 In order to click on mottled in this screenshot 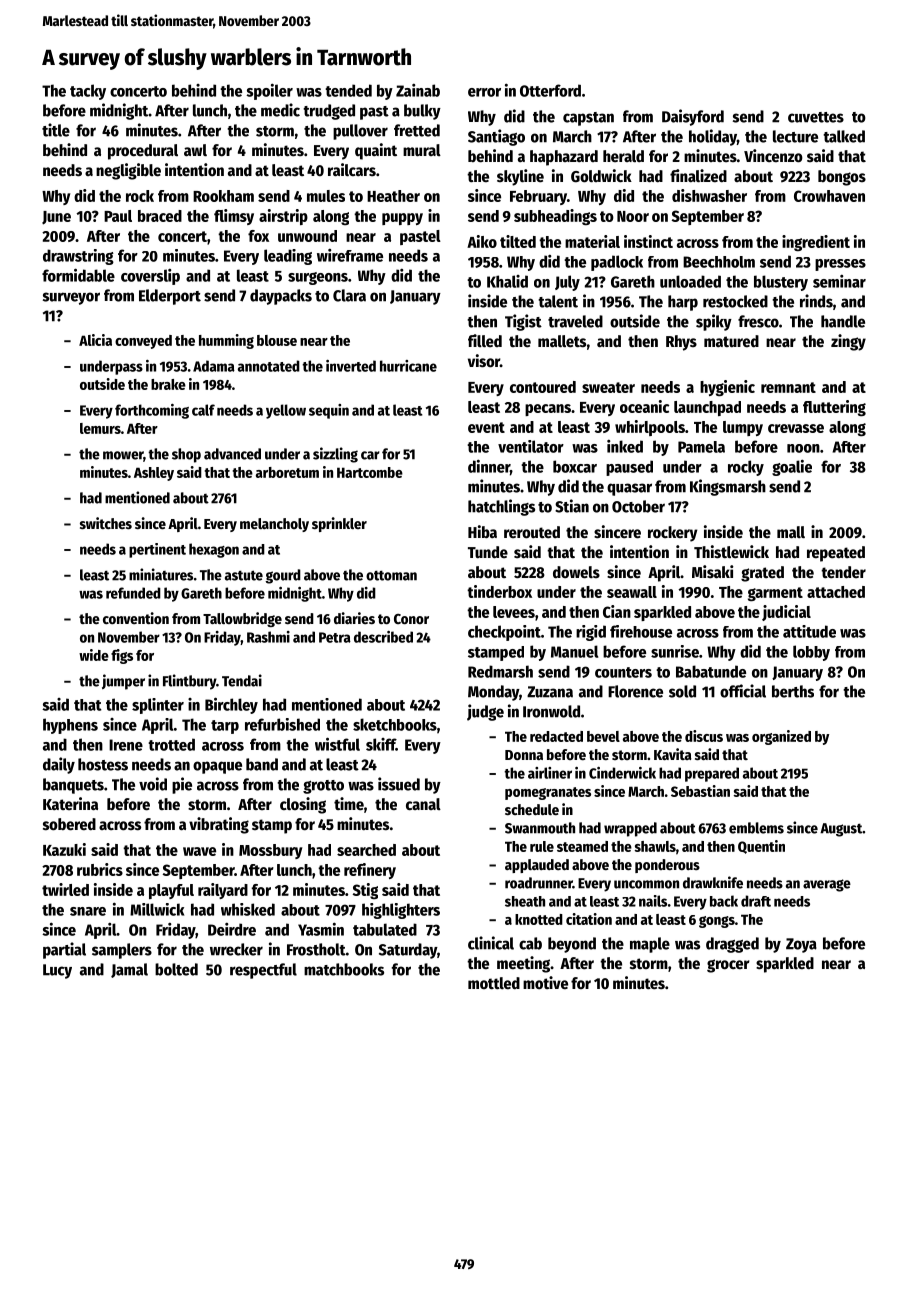, I will do `click(494, 983)`.
